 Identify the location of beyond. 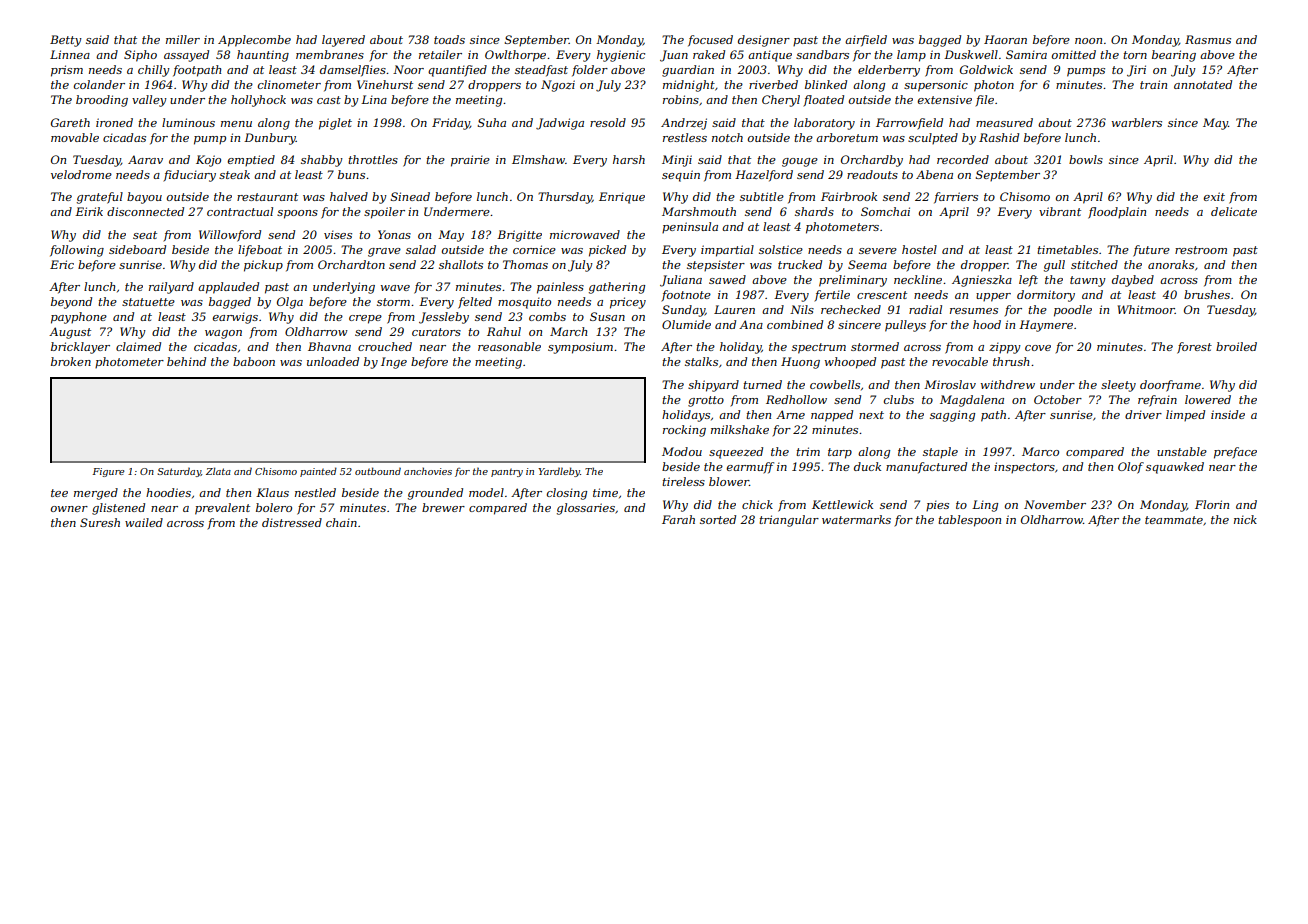
(71, 303).
